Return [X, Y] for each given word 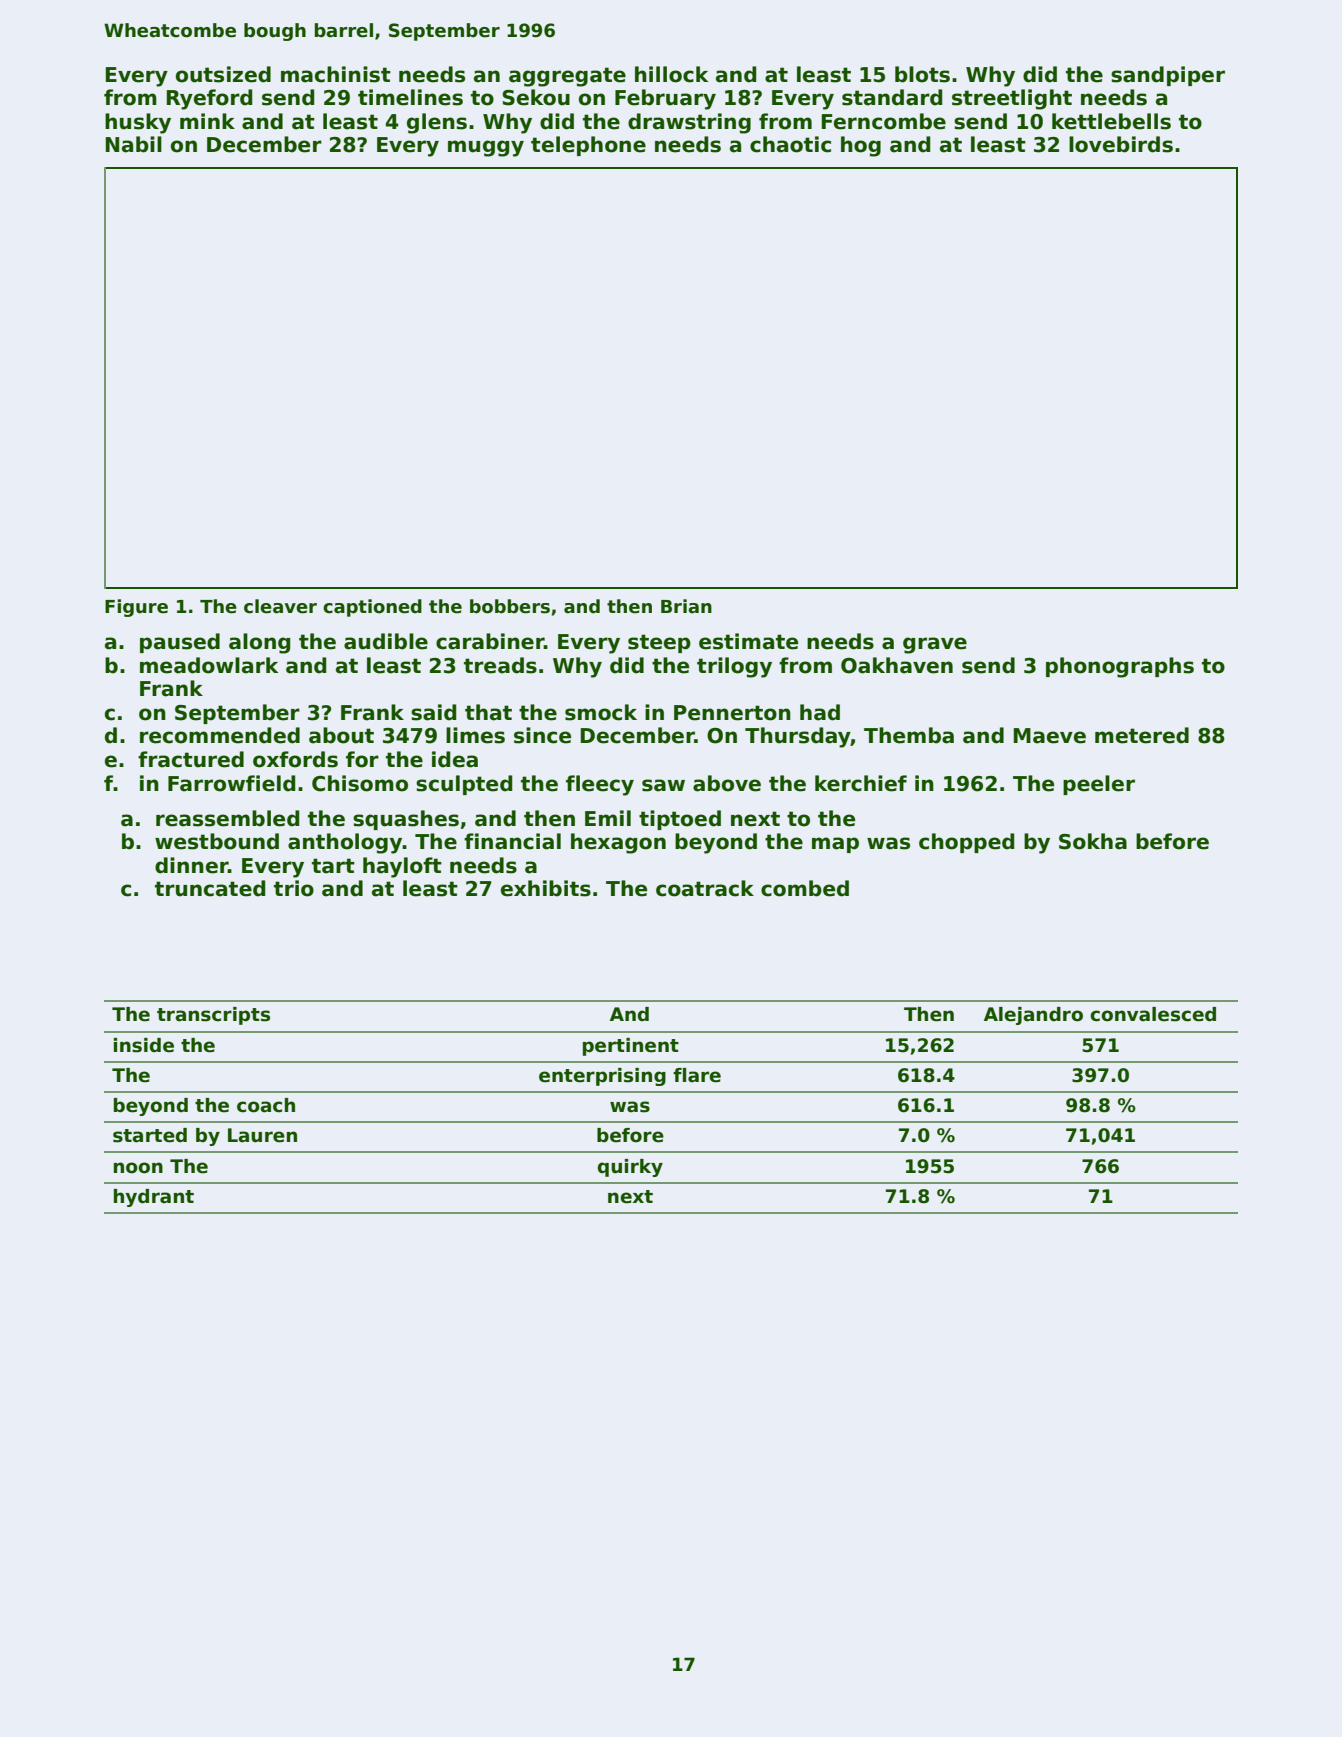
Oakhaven [897, 665]
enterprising [602, 1077]
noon [138, 1168]
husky [138, 123]
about [341, 735]
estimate [748, 641]
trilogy [734, 667]
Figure [136, 608]
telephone [588, 146]
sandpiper [1168, 76]
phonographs [1120, 667]
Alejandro [1033, 1016]
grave [935, 645]
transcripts [213, 1016]
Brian [686, 606]
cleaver [280, 606]
